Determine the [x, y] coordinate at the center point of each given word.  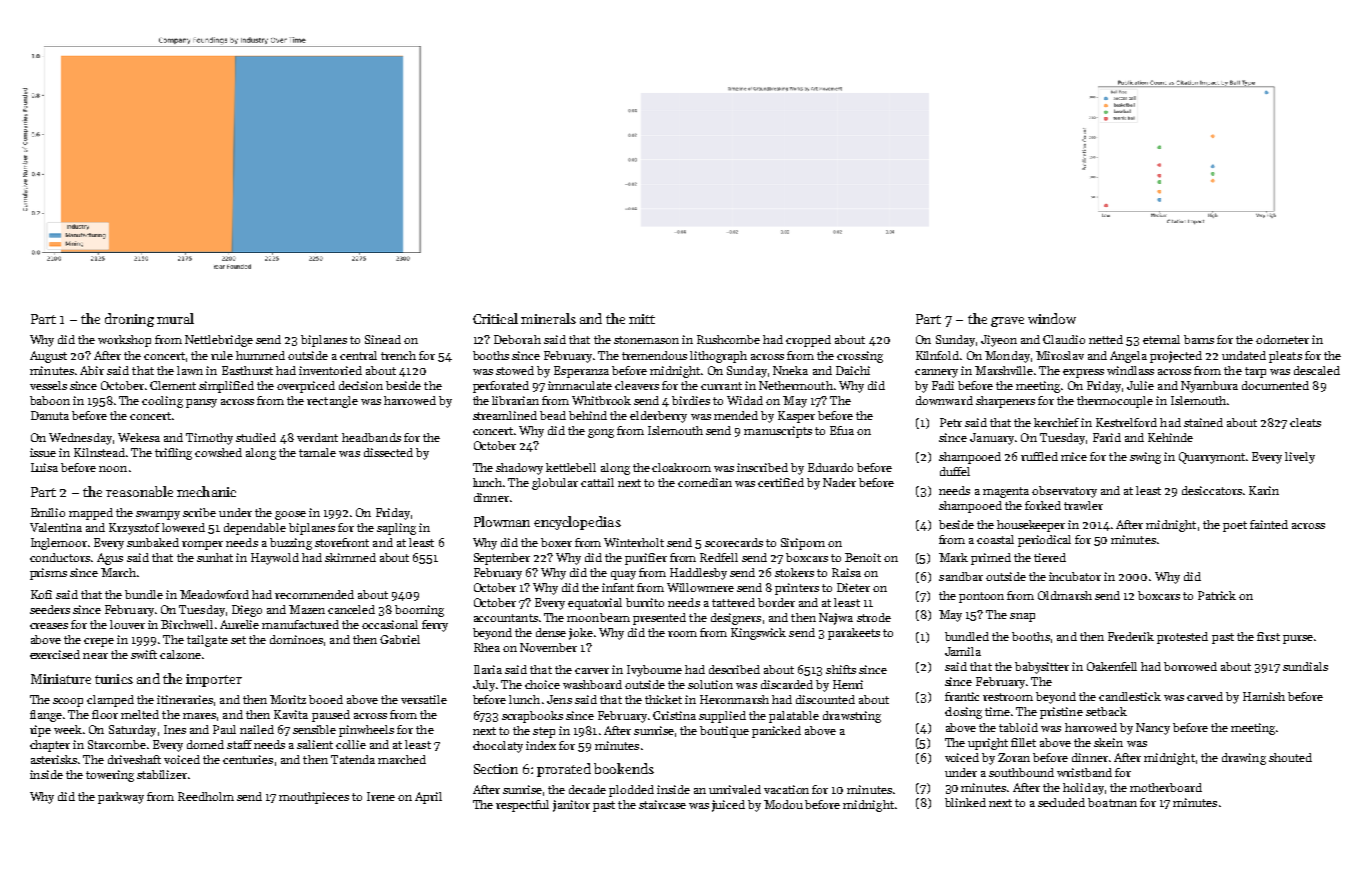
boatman [1112, 802]
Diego [247, 611]
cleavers [637, 385]
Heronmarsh [734, 699]
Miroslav [1060, 355]
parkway [121, 798]
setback [1106, 711]
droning [129, 320]
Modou [783, 804]
